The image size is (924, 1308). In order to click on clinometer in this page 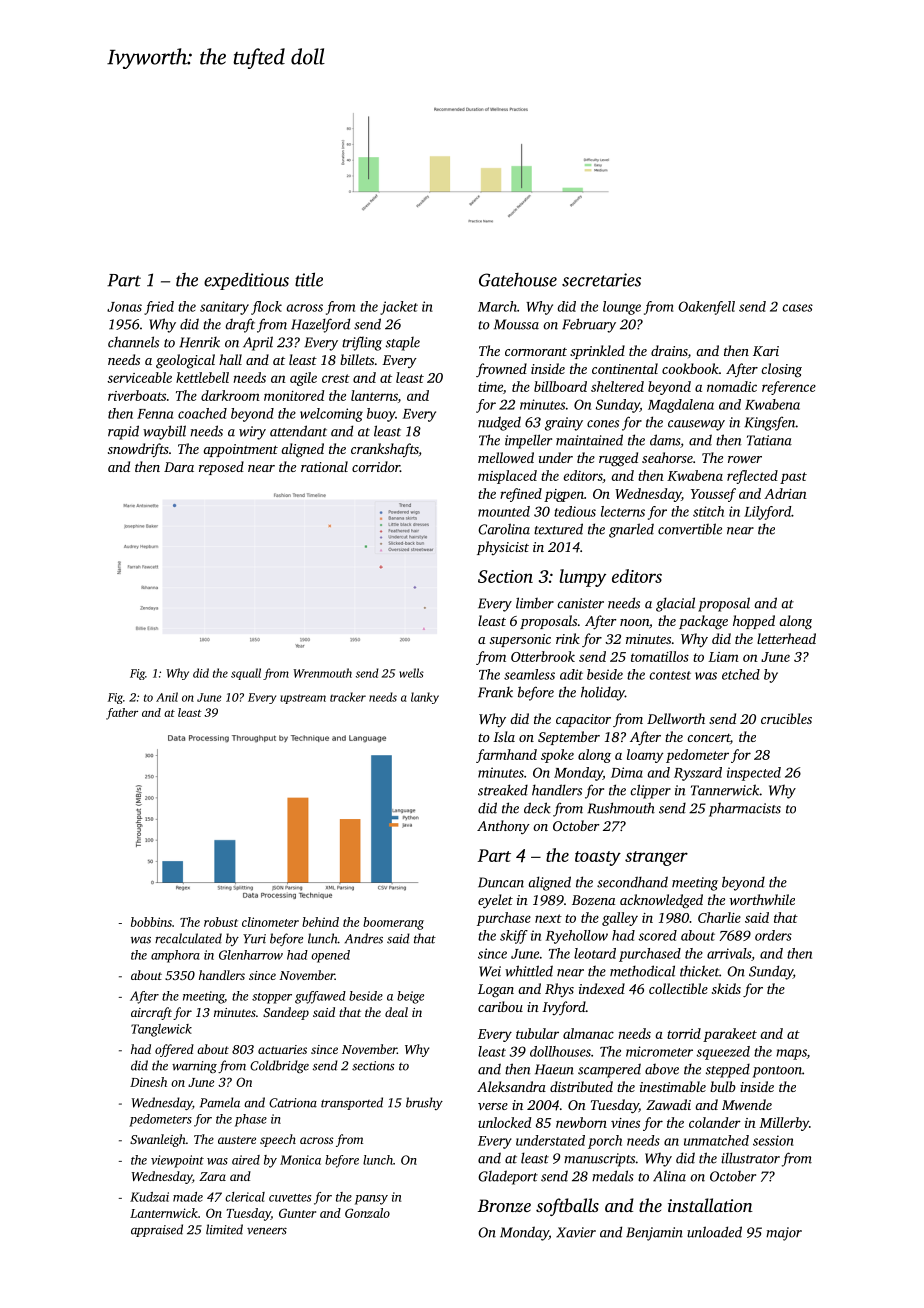, I will do `click(270, 922)`.
